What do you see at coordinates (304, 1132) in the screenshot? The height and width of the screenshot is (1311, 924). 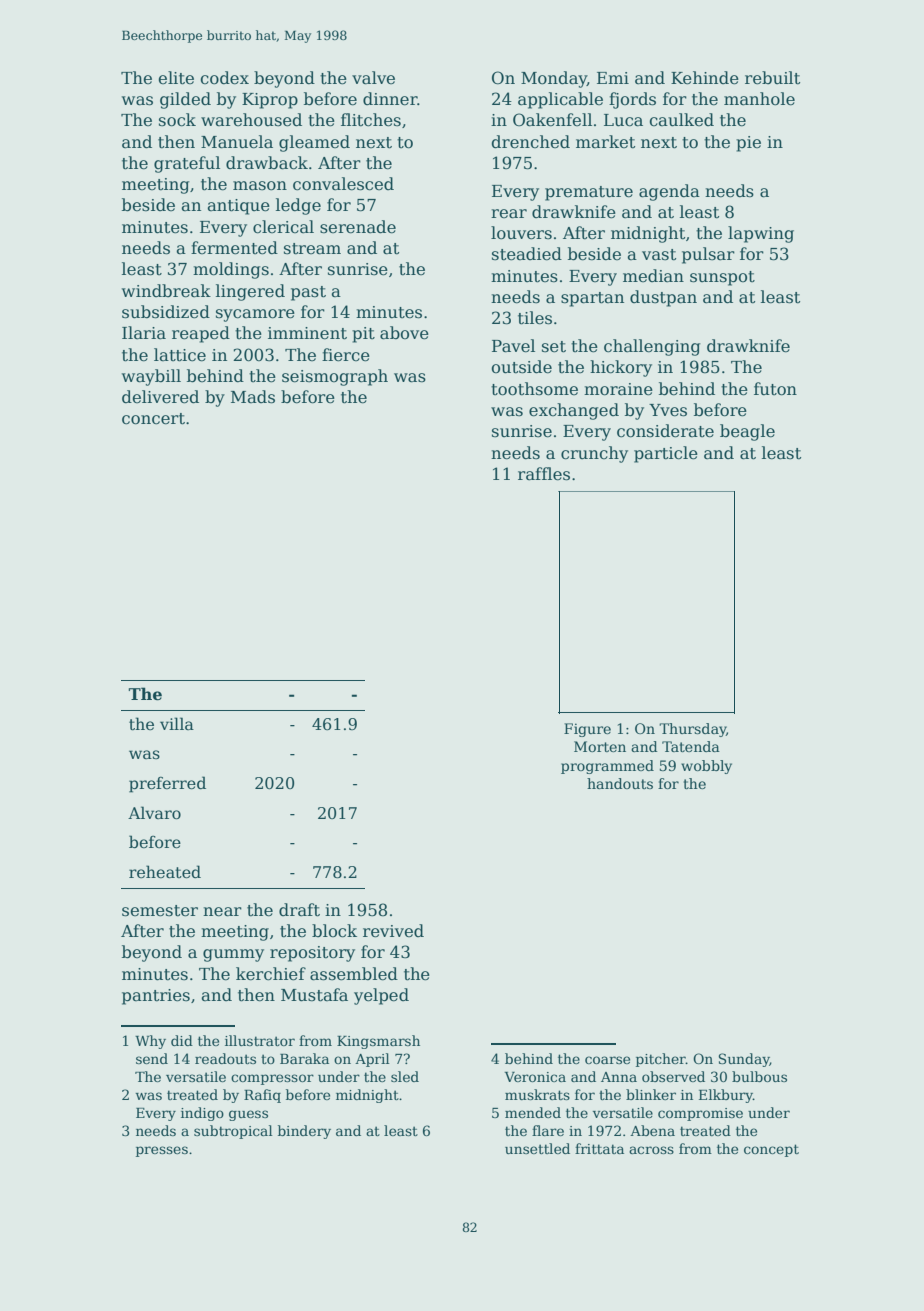 I see `bindery` at bounding box center [304, 1132].
